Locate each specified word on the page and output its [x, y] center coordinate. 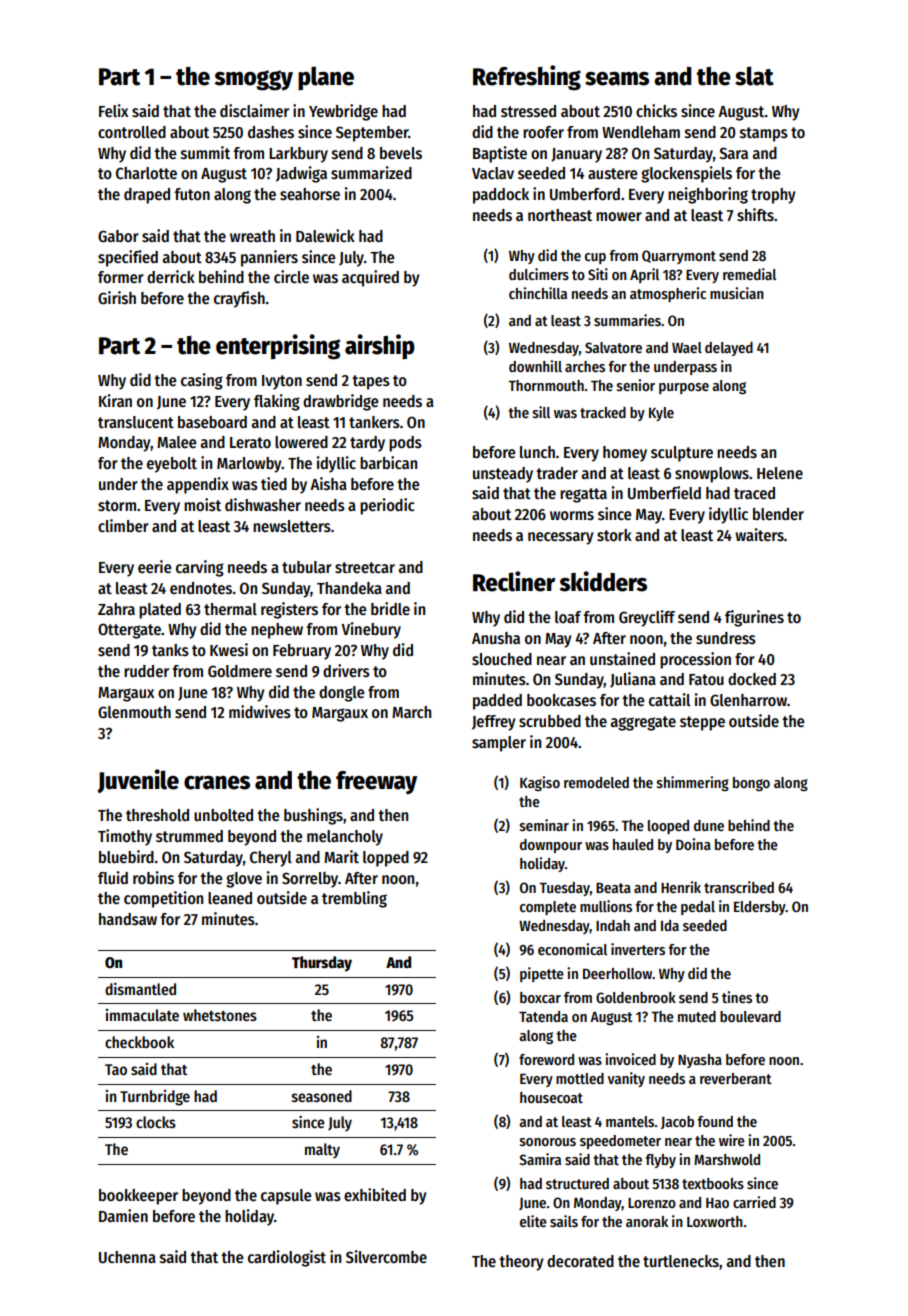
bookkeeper [138, 1197]
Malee [177, 442]
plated [160, 611]
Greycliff [647, 618]
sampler [499, 744]
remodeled [596, 782]
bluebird [126, 856]
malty [322, 1150]
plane [326, 78]
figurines [754, 618]
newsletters [292, 526]
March [411, 712]
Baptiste [500, 154]
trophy [773, 196]
